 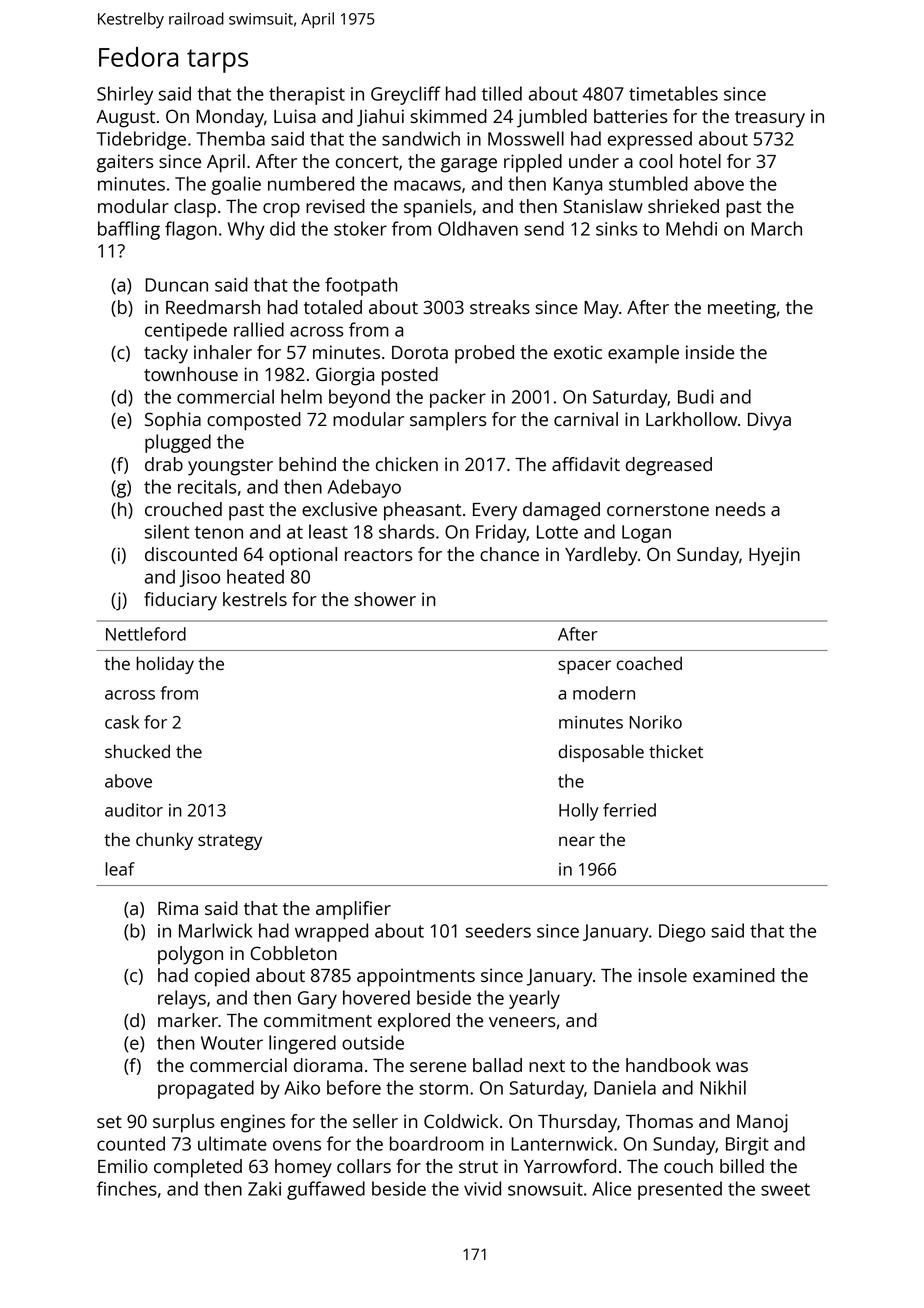 What do you see at coordinates (656, 161) in the screenshot?
I see `cool` at bounding box center [656, 161].
